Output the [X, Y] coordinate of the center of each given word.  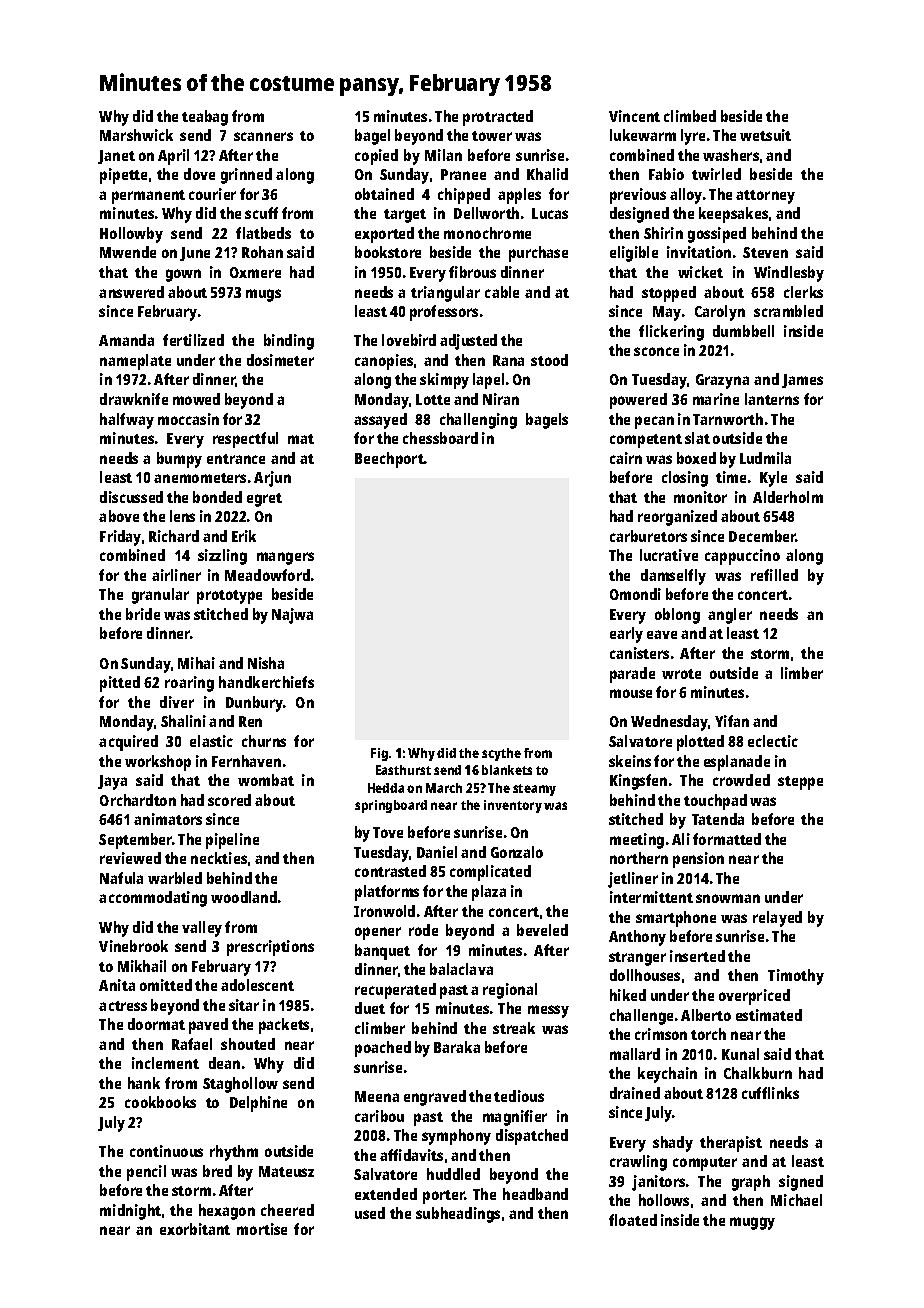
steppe [800, 783]
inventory [513, 806]
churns [264, 741]
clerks [803, 292]
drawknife [134, 399]
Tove [388, 832]
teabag [205, 118]
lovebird [409, 340]
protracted [498, 118]
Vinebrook [133, 946]
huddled [453, 1174]
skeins [630, 761]
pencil [146, 1173]
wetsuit [765, 135]
